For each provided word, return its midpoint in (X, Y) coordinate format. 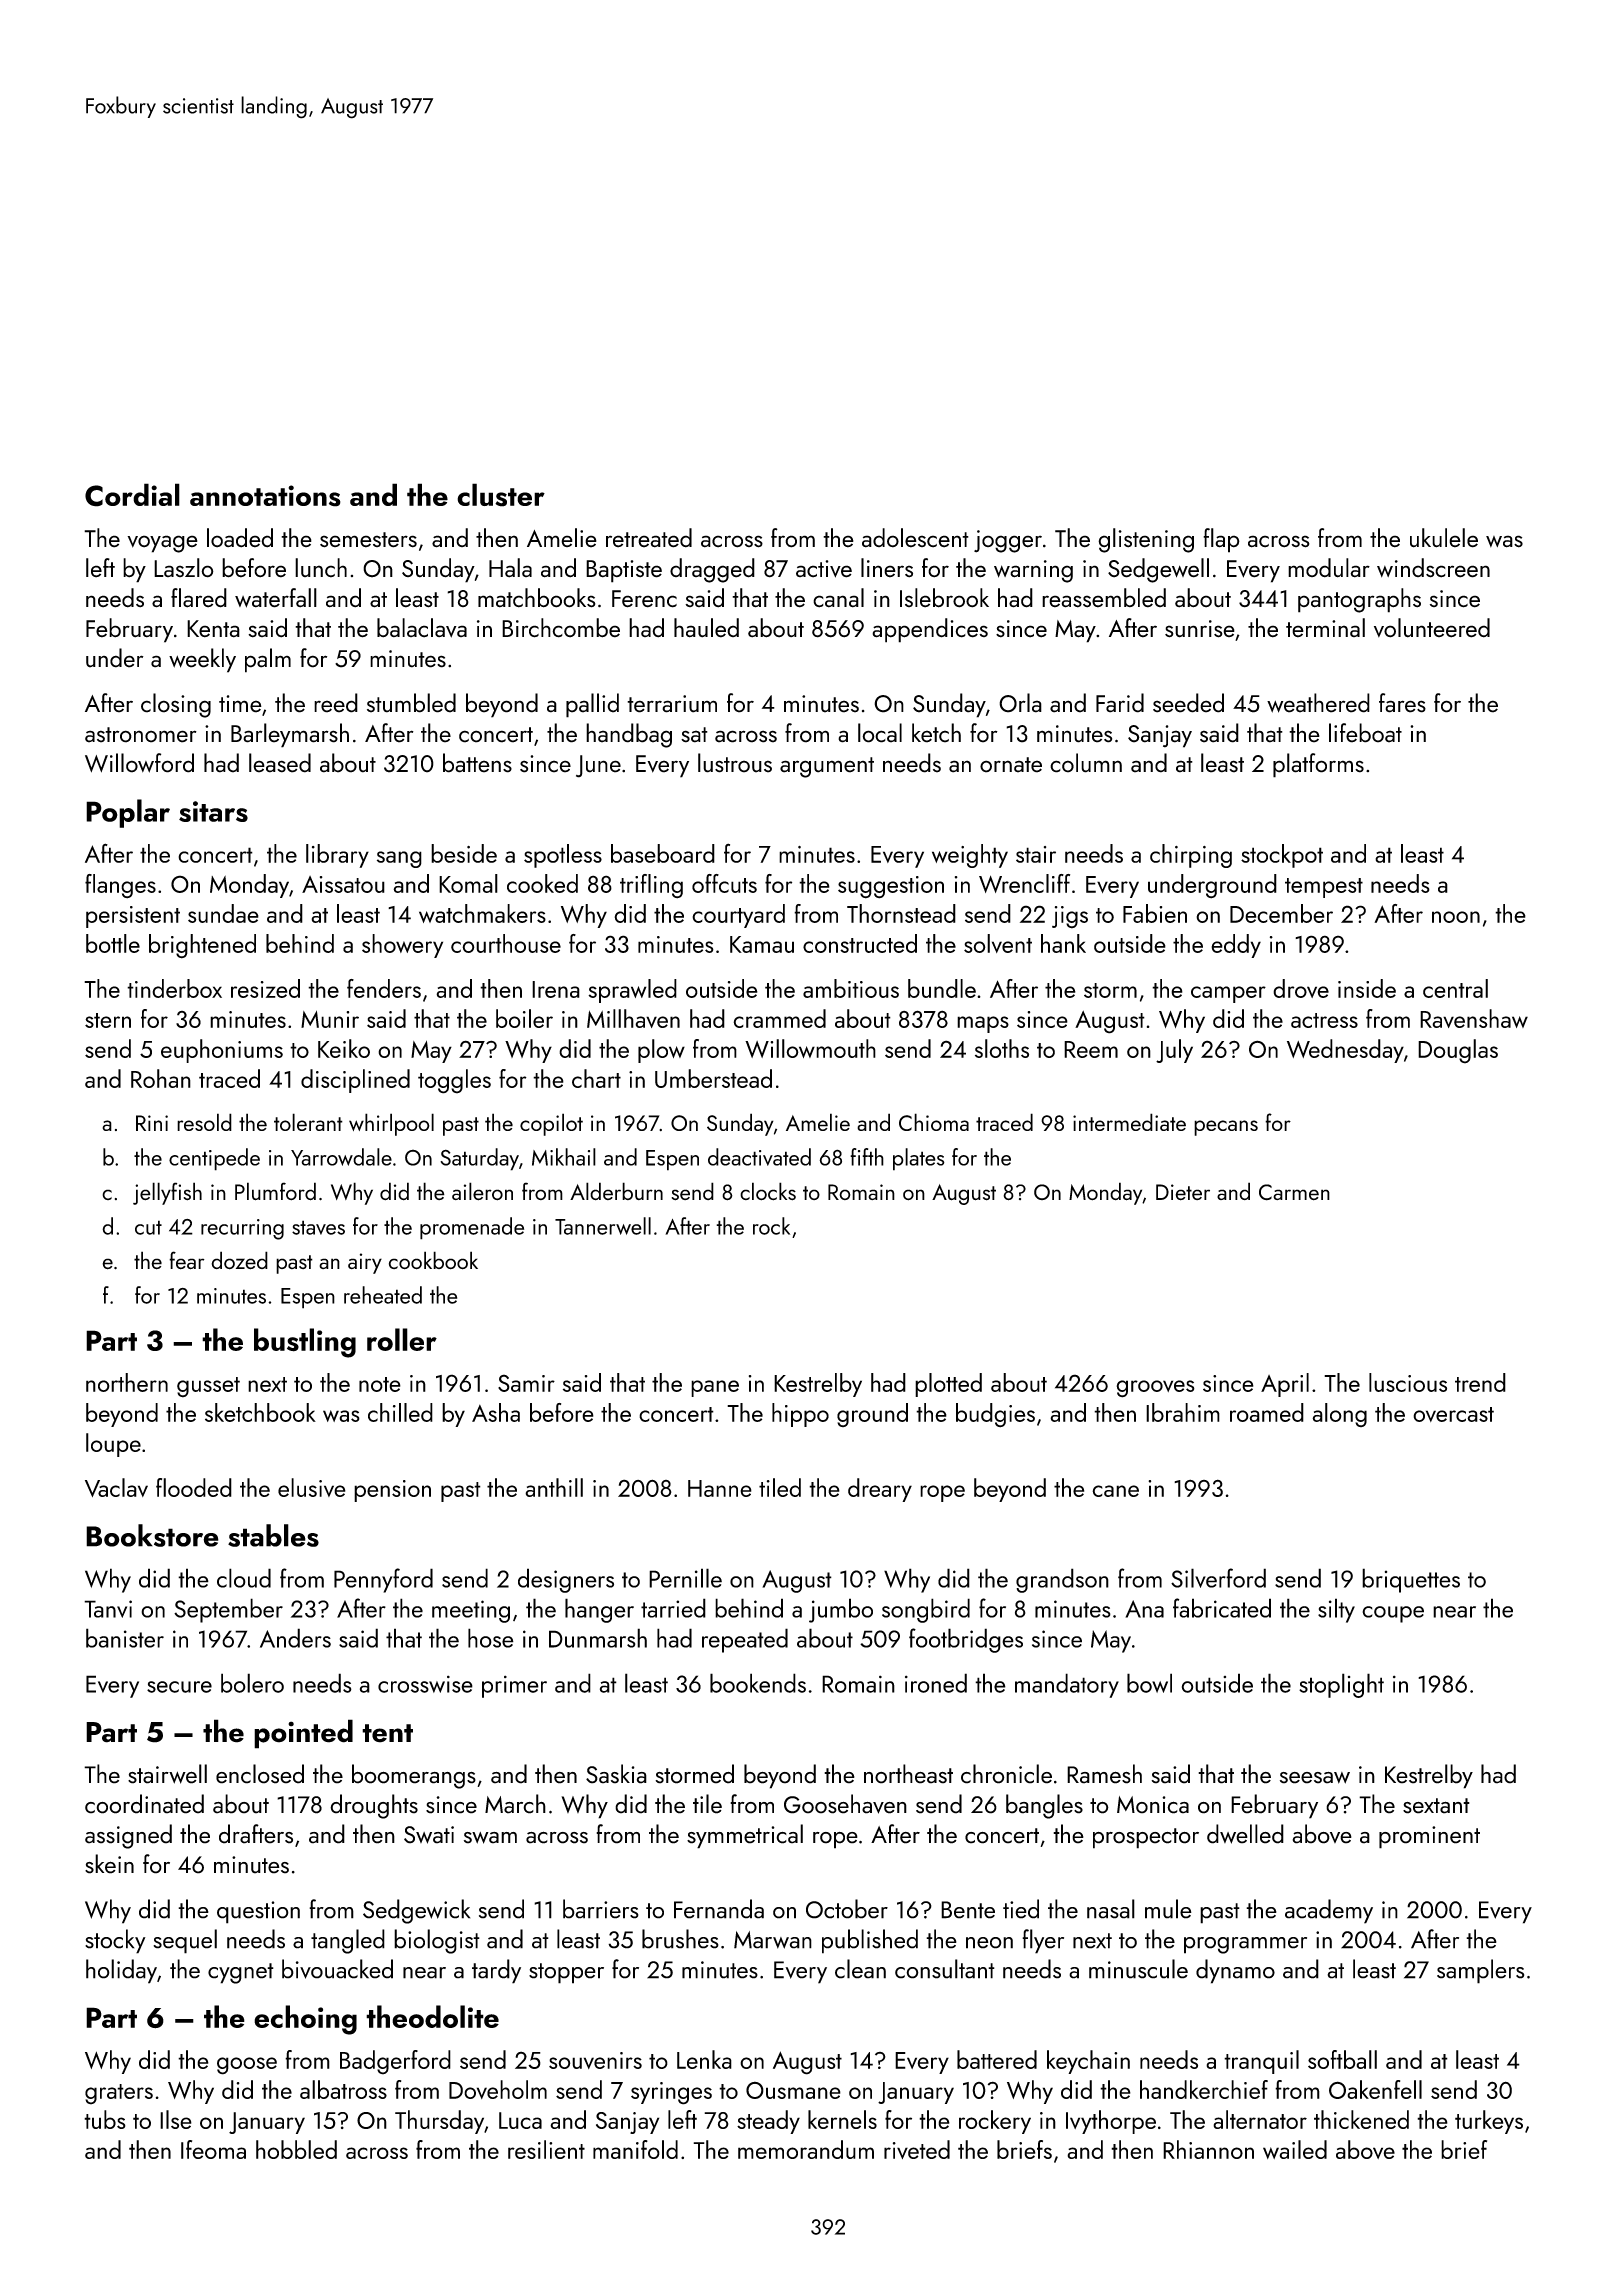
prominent (1429, 1837)
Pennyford (383, 1580)
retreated (649, 538)
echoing (305, 2020)
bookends (758, 1683)
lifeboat (1365, 733)
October (847, 1909)
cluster (501, 495)
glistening (1146, 540)
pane (715, 1388)
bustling (305, 1343)
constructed (860, 943)
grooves (1155, 1389)
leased (280, 763)
